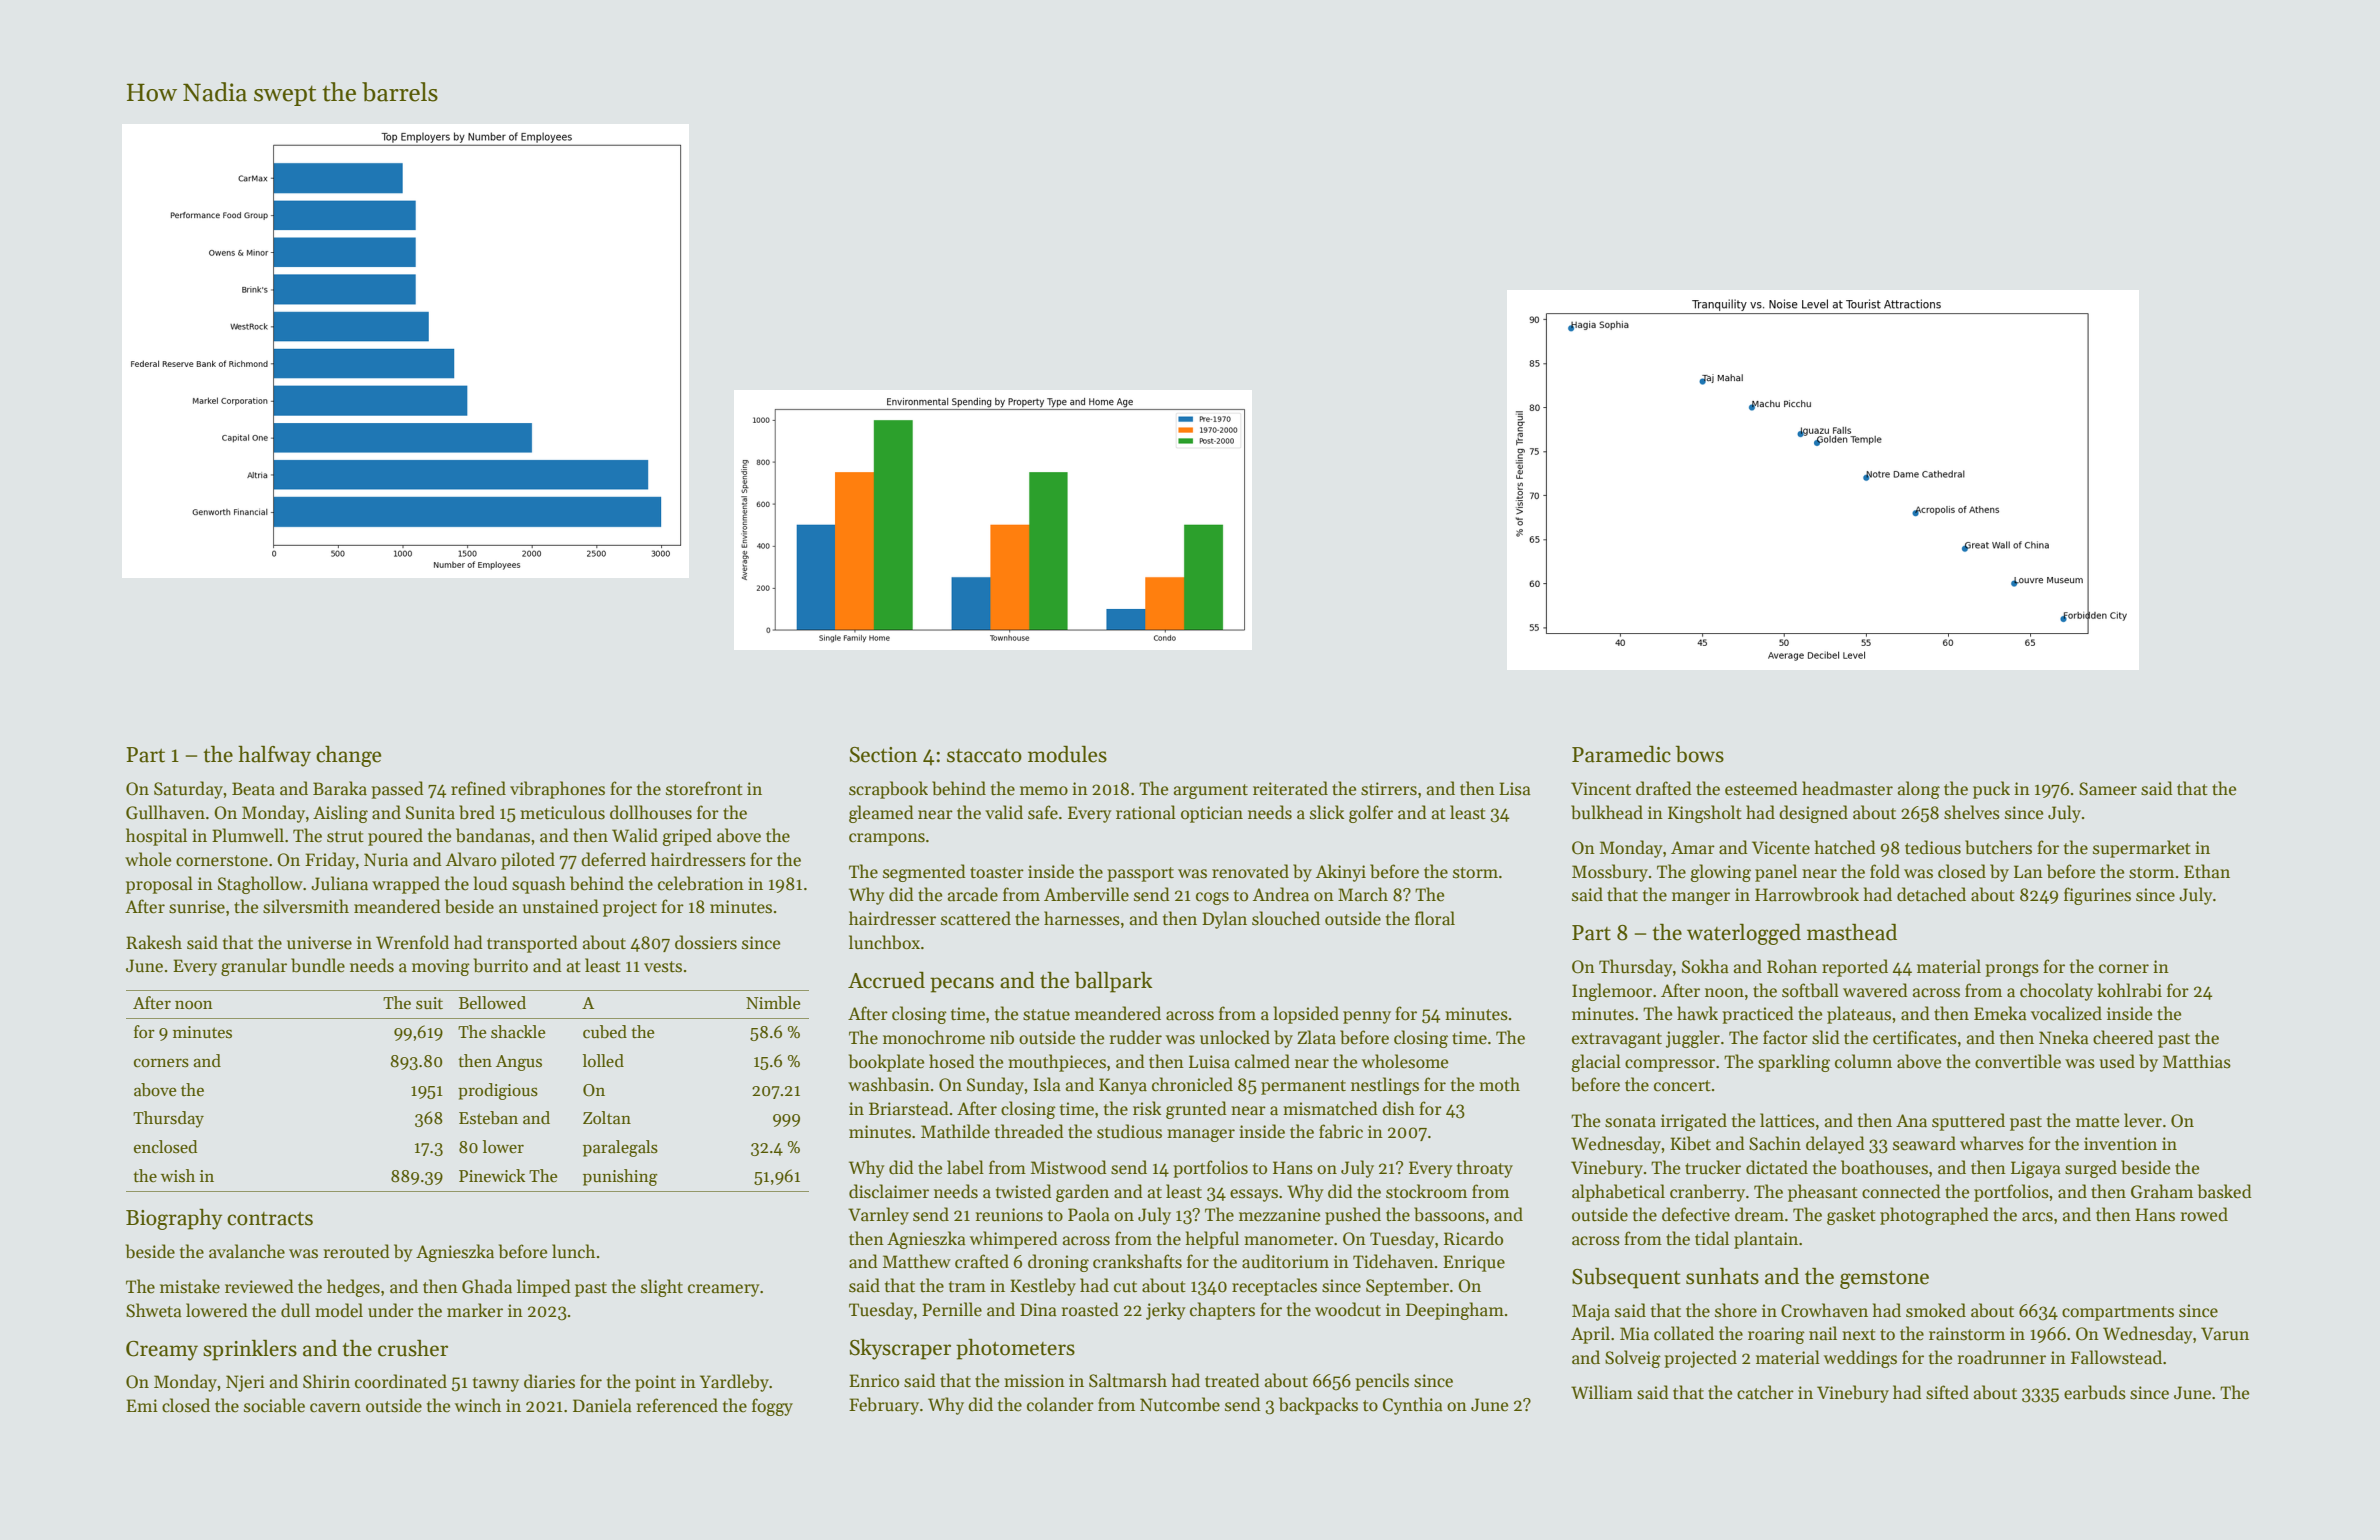 Image resolution: width=2380 pixels, height=1540 pixels. Describe the element at coordinates (1067, 754) in the document. I see `modules` at that location.
